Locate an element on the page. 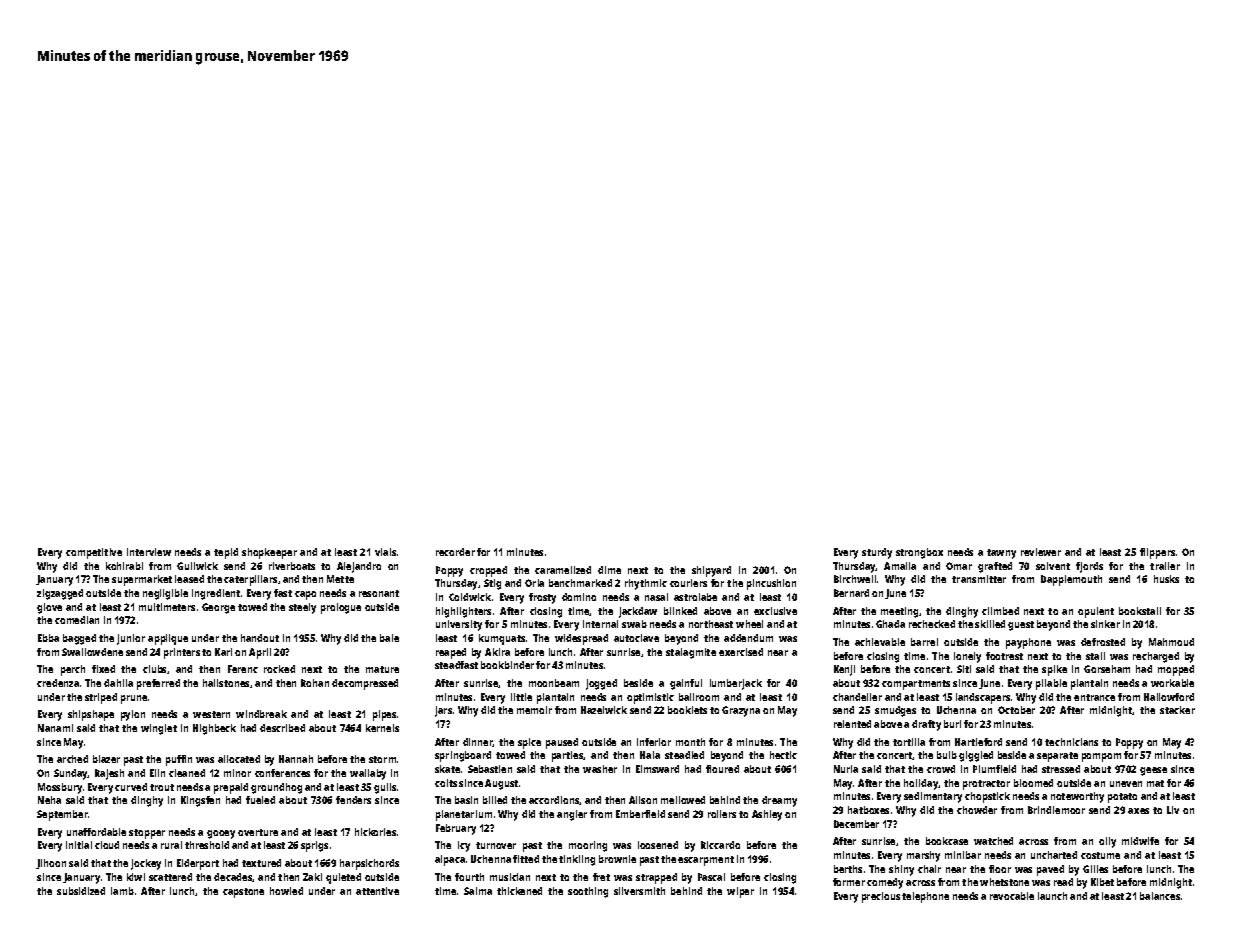  university is located at coordinates (459, 625).
